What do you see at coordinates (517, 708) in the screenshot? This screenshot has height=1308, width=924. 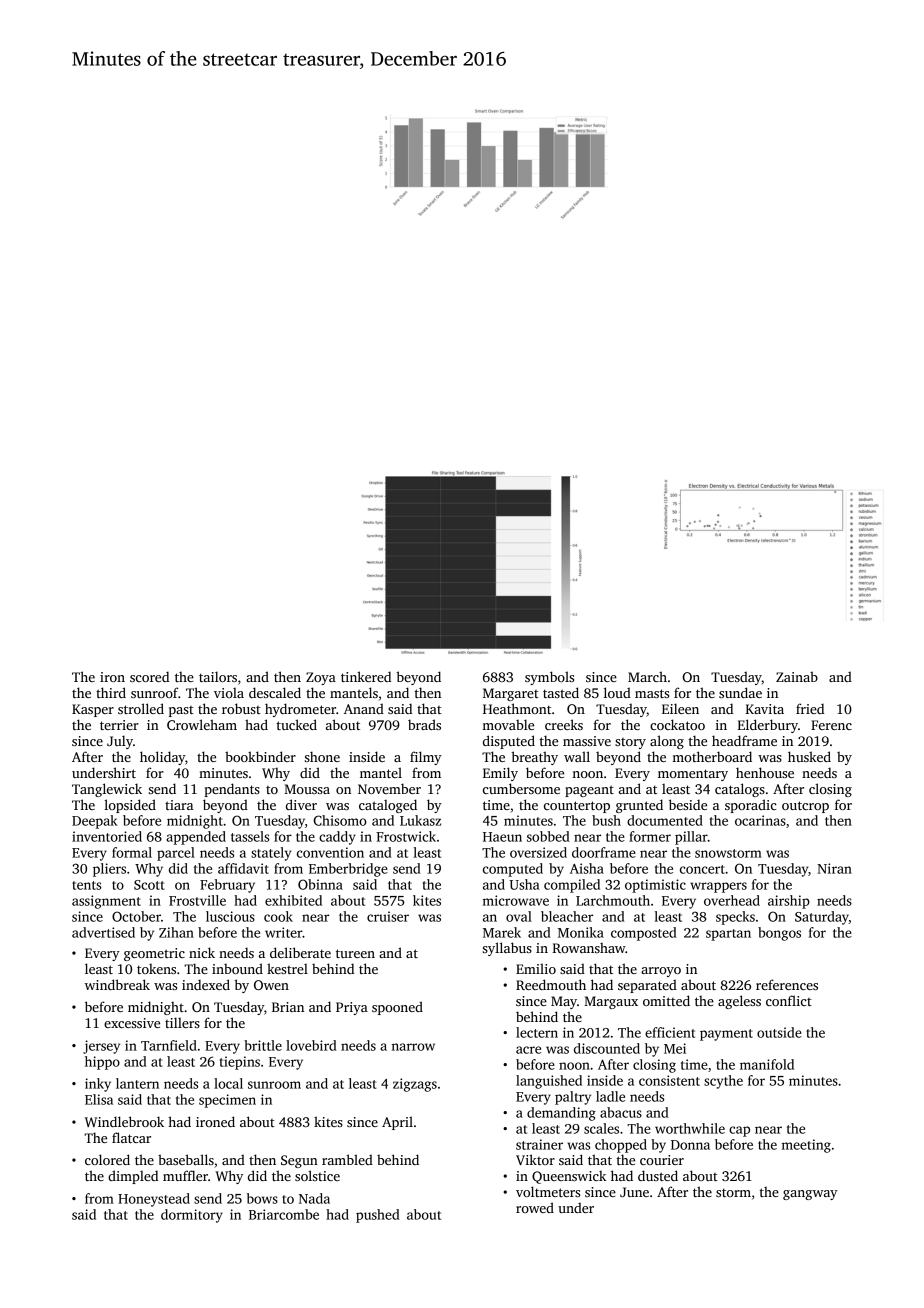 I see `Heathmont` at bounding box center [517, 708].
